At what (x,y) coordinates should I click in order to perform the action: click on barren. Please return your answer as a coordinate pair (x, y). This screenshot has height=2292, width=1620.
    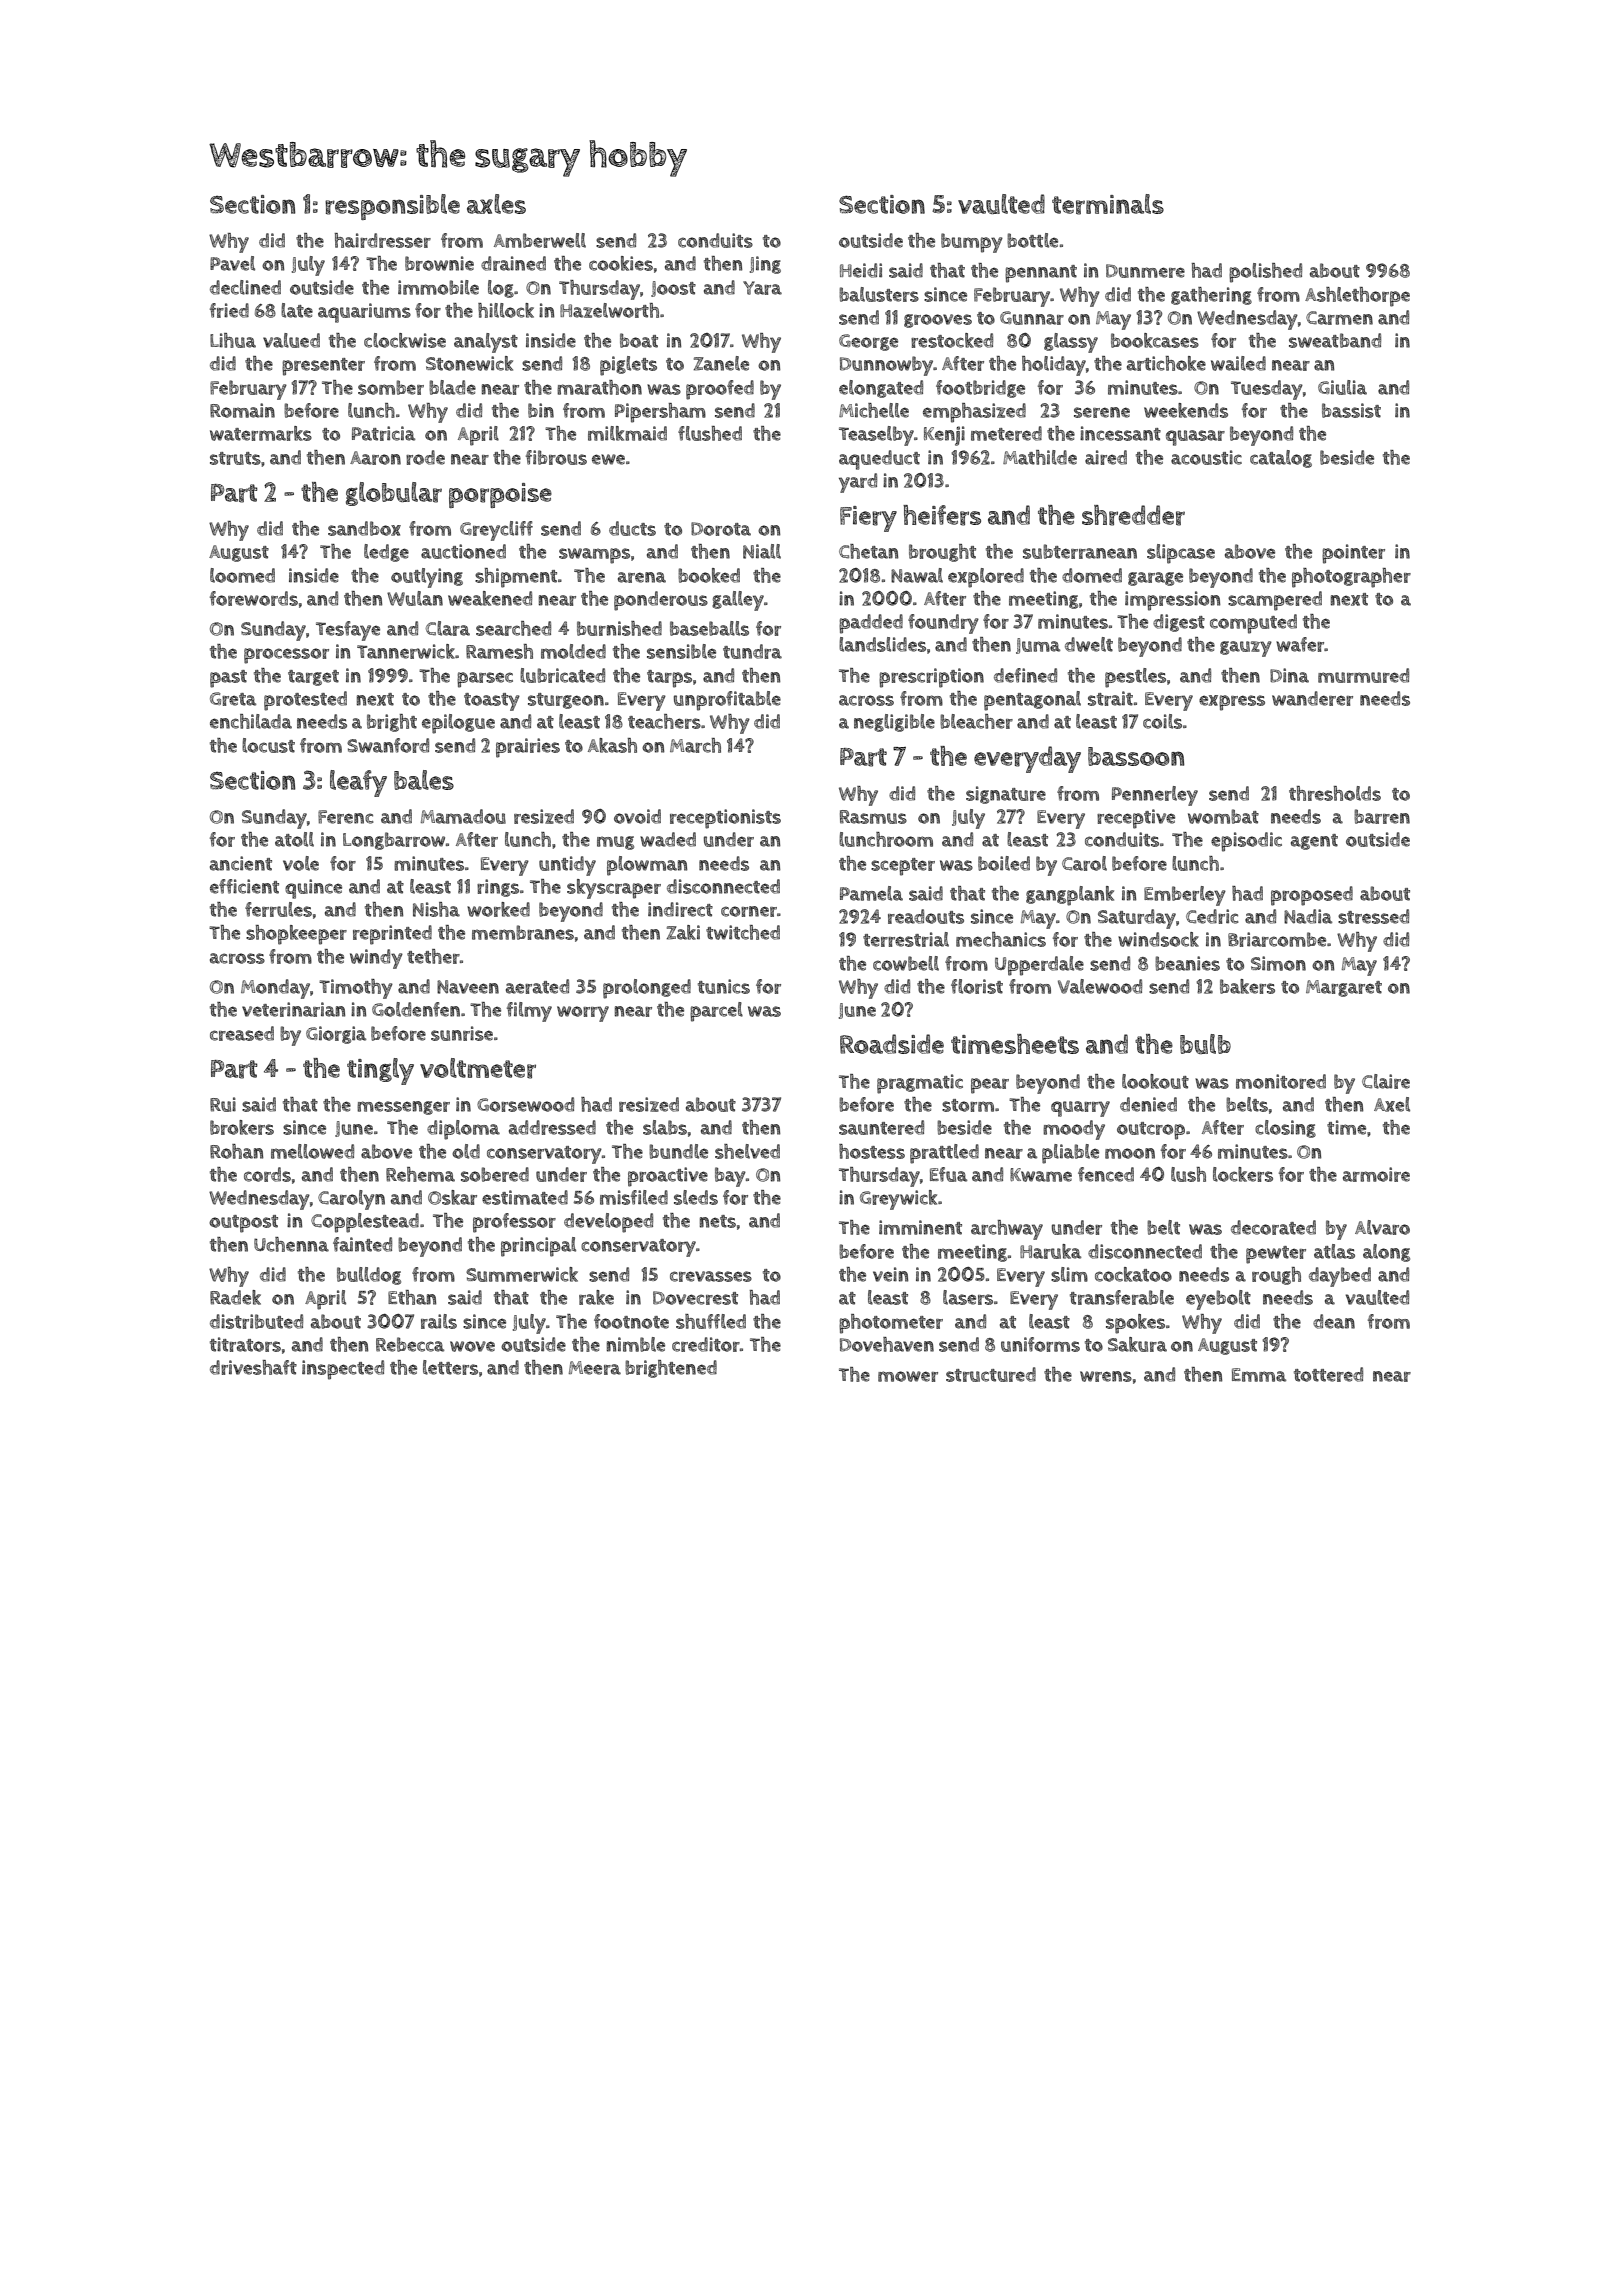
    Looking at the image, I should click on (1382, 816).
